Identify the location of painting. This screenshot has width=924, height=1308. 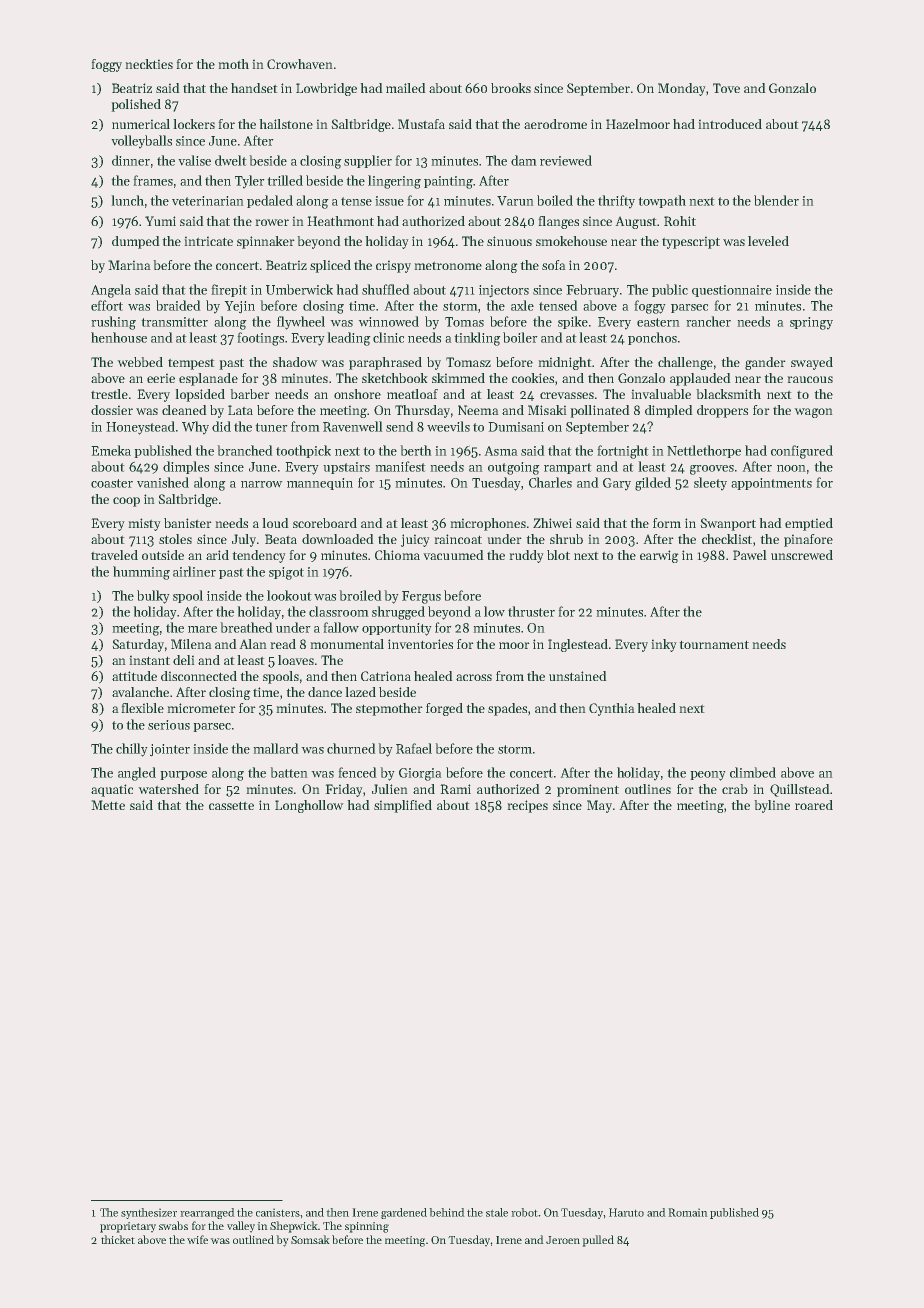
(448, 182).
